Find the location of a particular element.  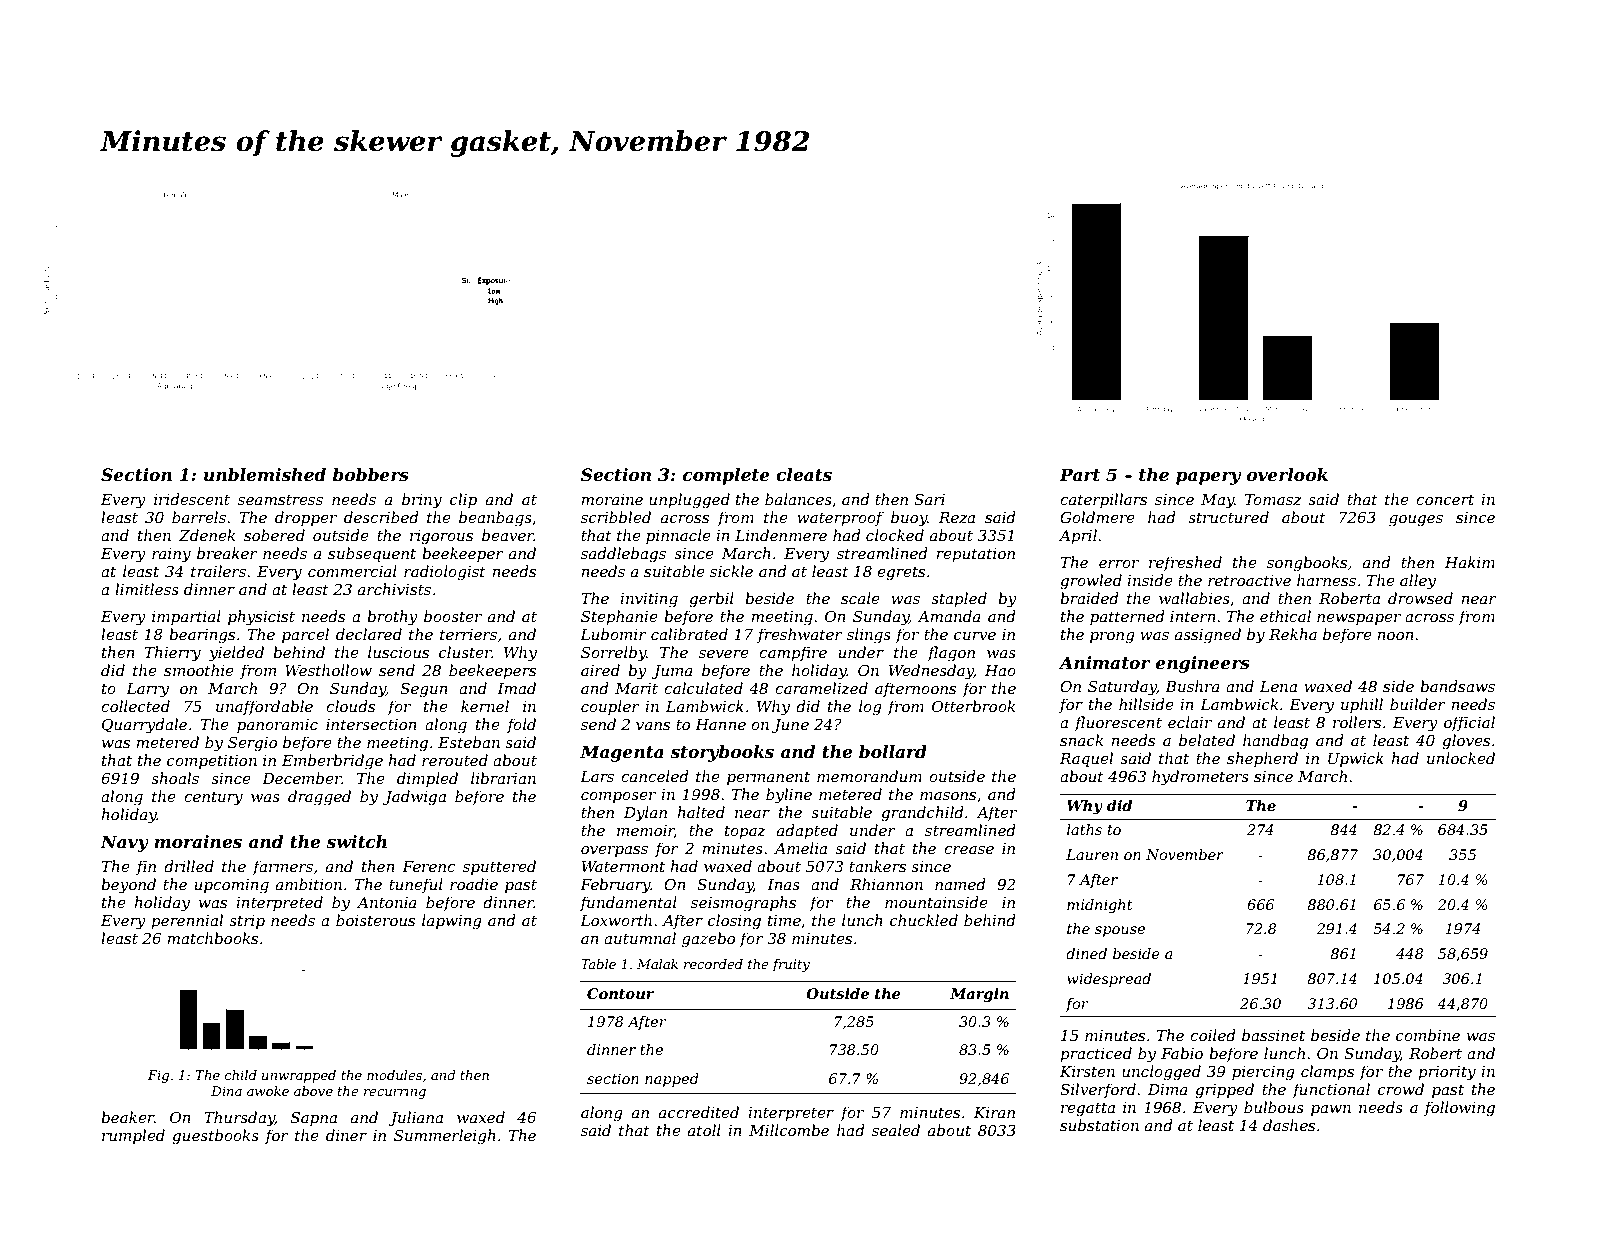

collected is located at coordinates (135, 706).
